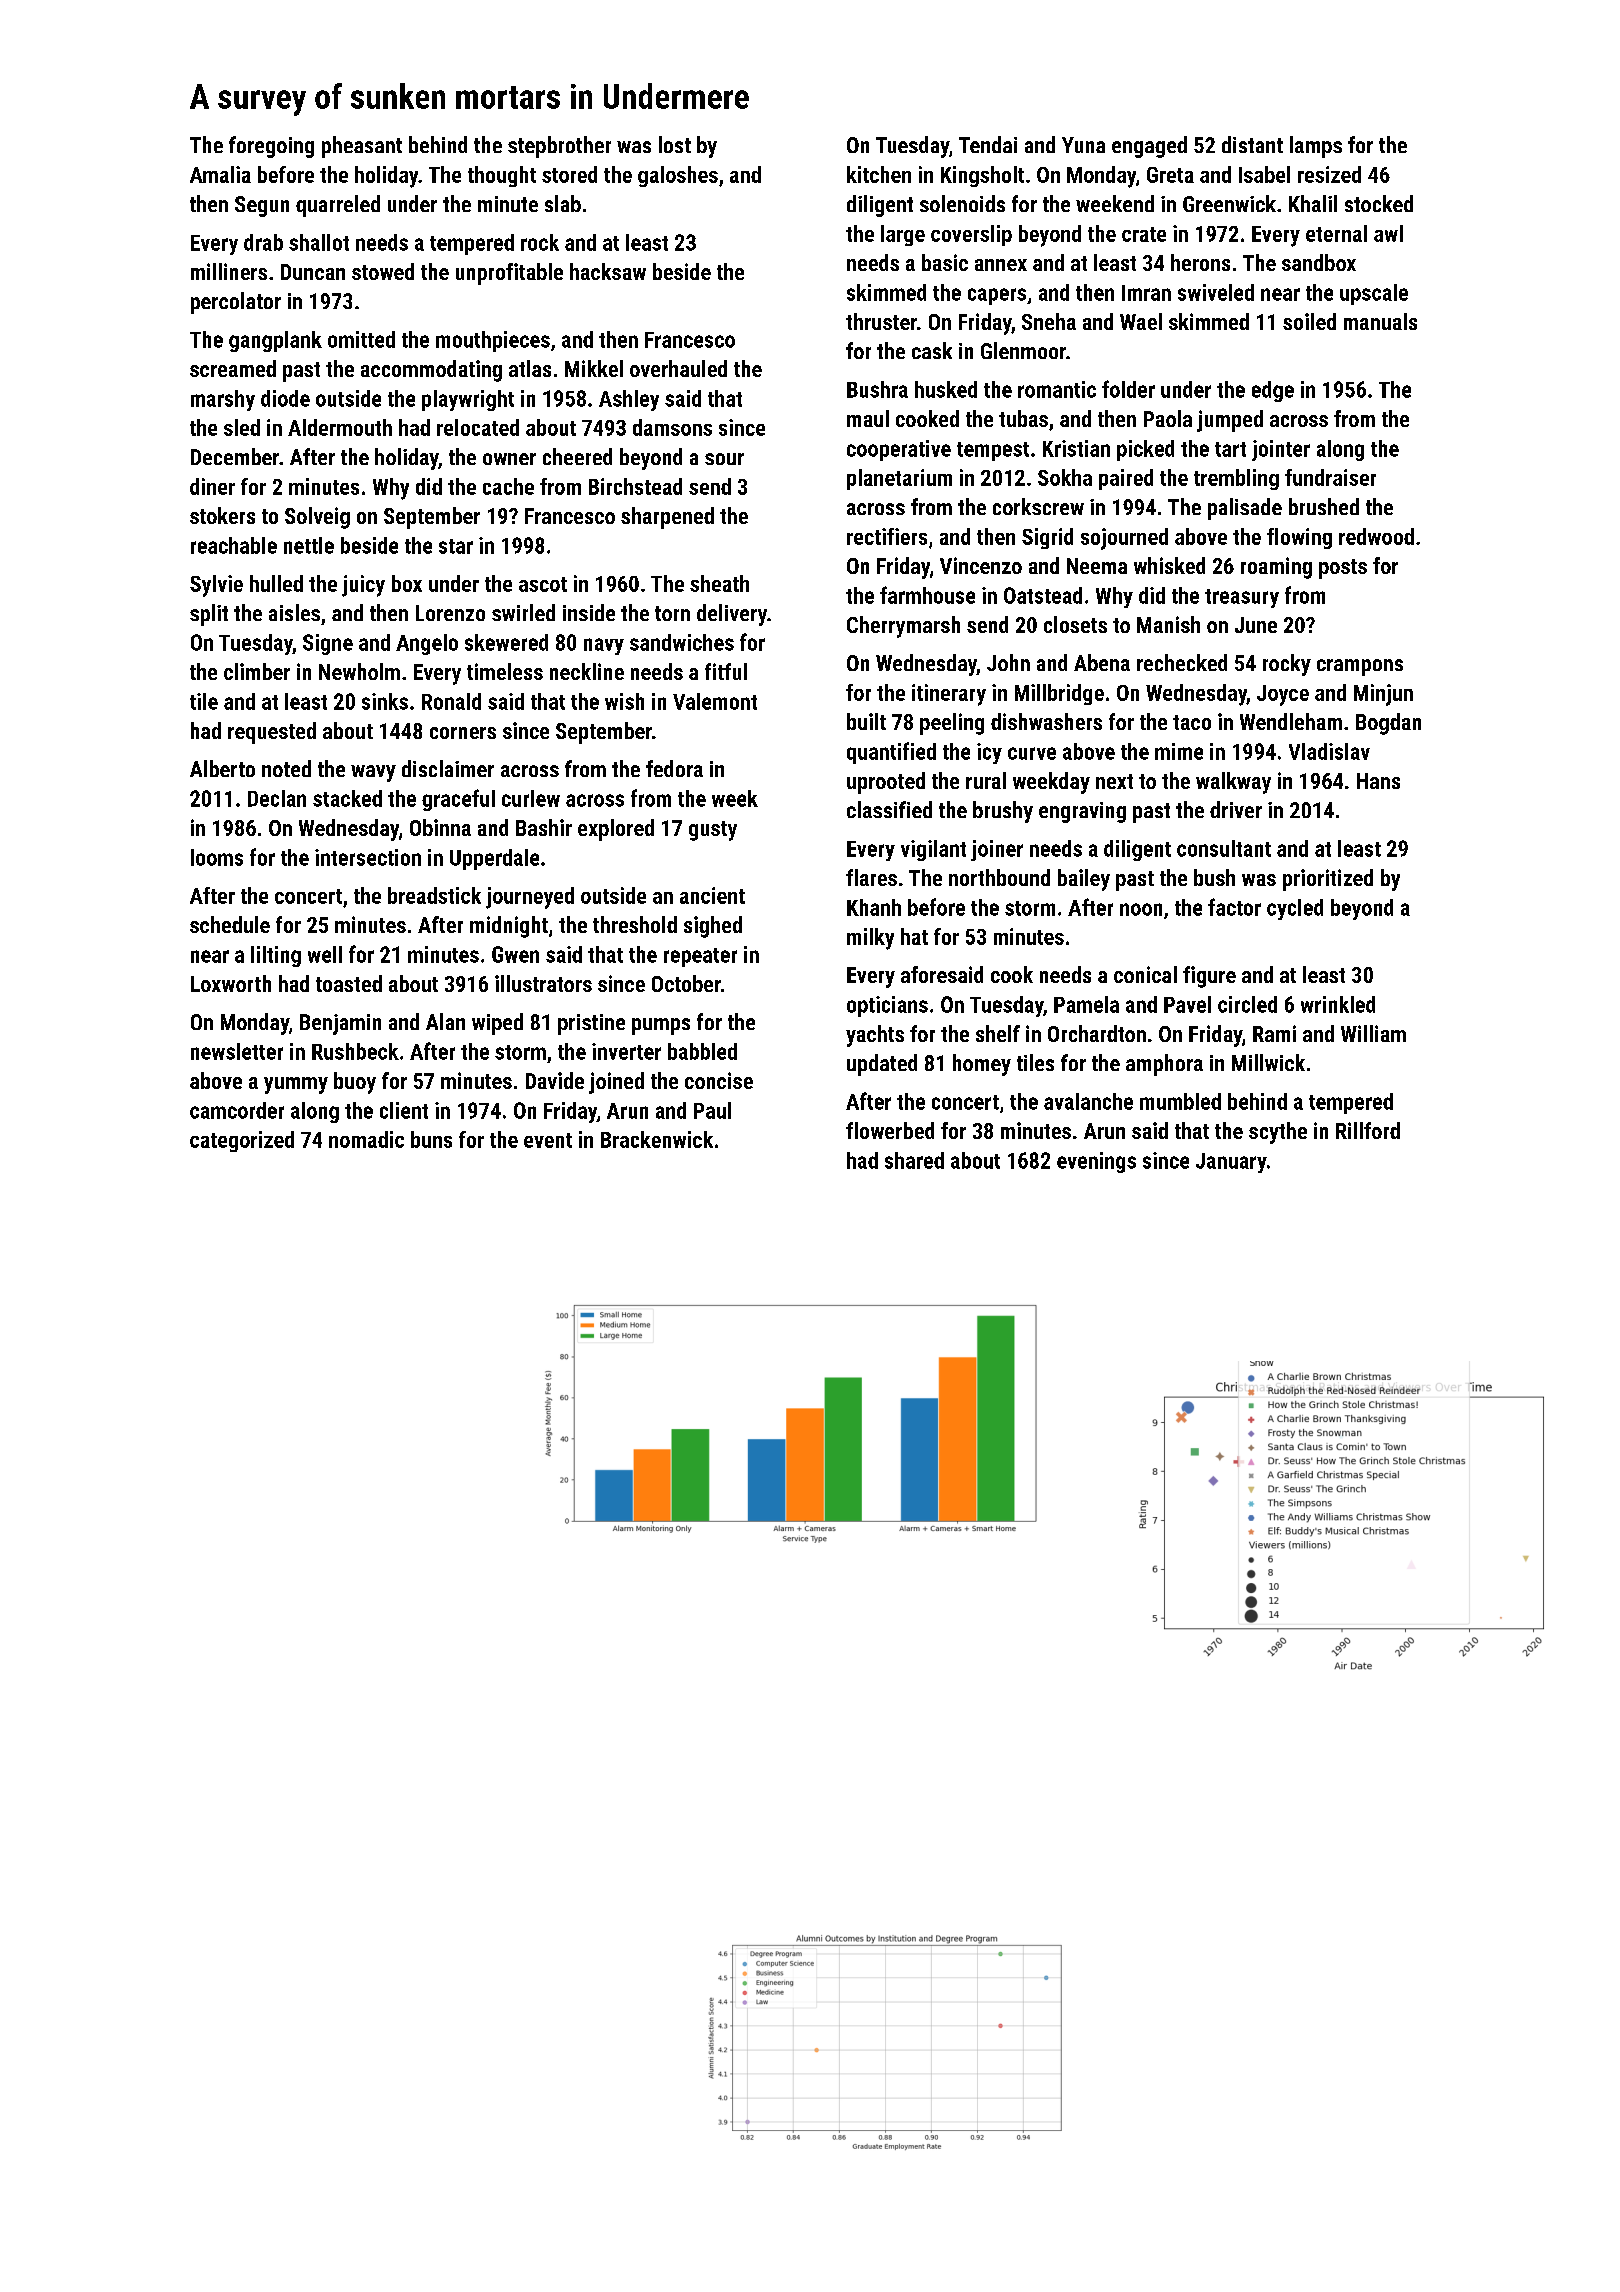 The height and width of the screenshot is (2292, 1620). Describe the element at coordinates (1329, 751) in the screenshot. I see `Vladislav` at that location.
